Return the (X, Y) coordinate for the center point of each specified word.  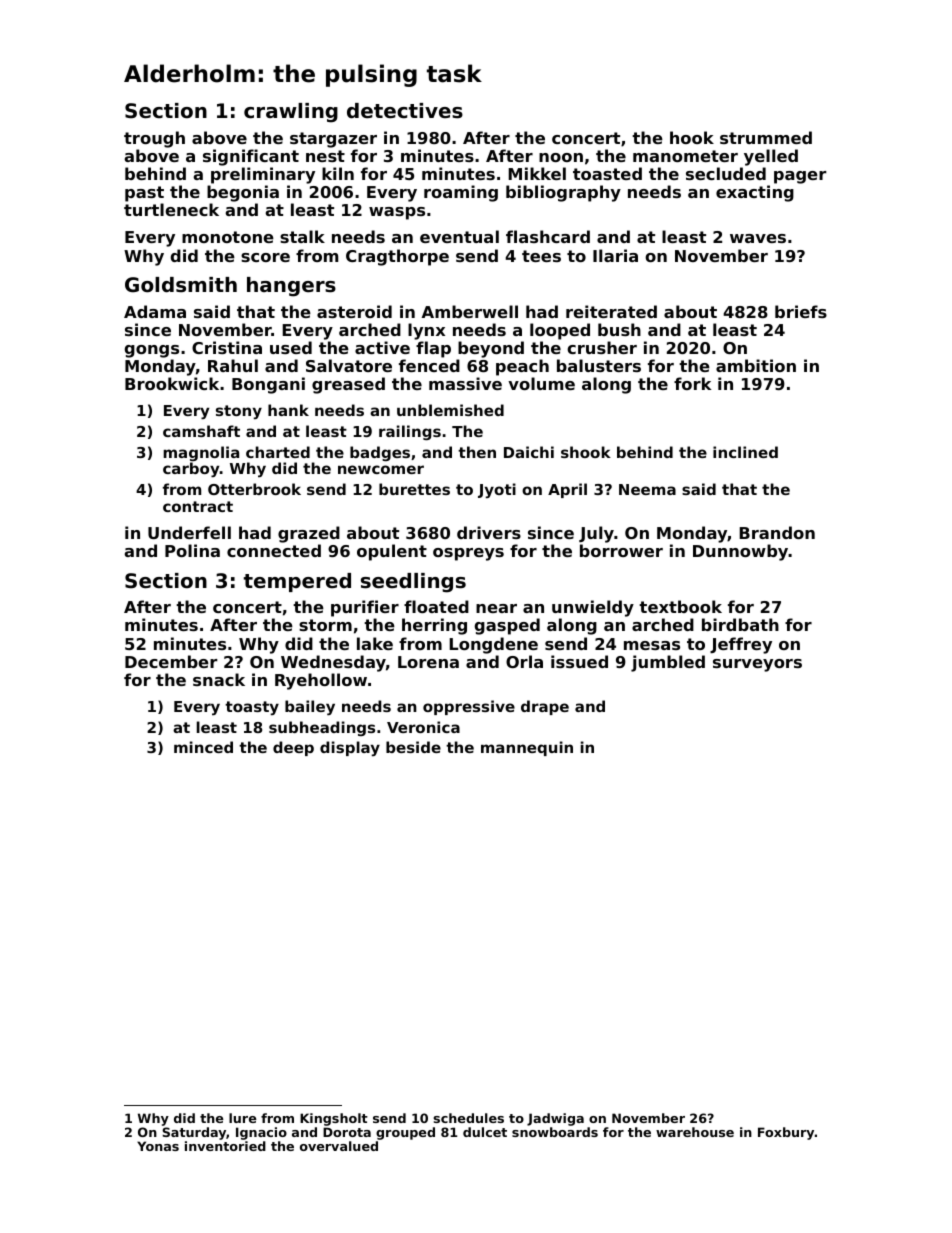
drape (545, 707)
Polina (192, 550)
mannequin (527, 748)
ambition (756, 365)
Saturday (194, 1133)
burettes (414, 489)
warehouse (695, 1132)
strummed (766, 137)
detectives (405, 111)
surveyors (757, 665)
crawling (291, 113)
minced (203, 747)
